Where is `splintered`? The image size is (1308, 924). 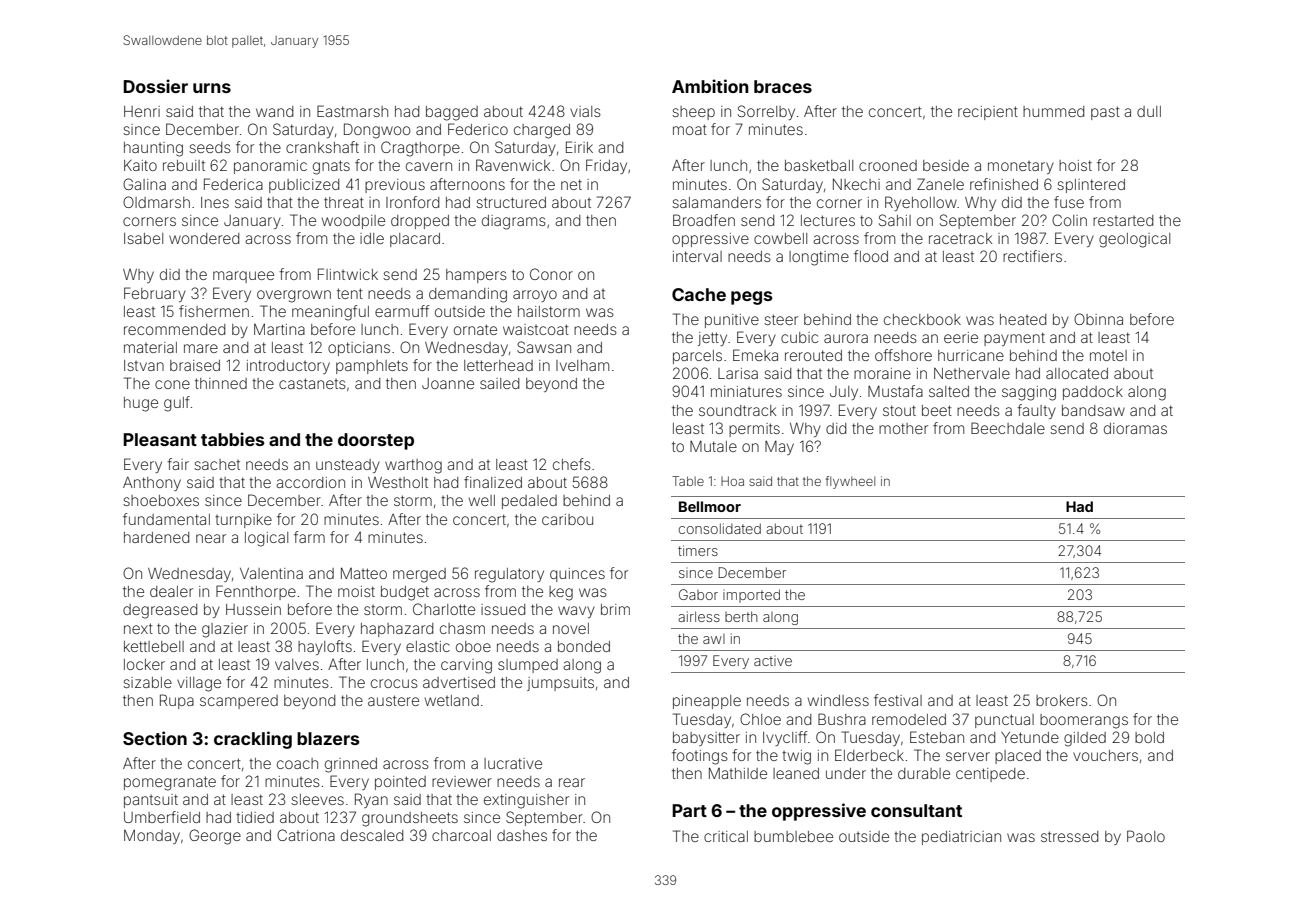 splintered is located at coordinates (1091, 186).
